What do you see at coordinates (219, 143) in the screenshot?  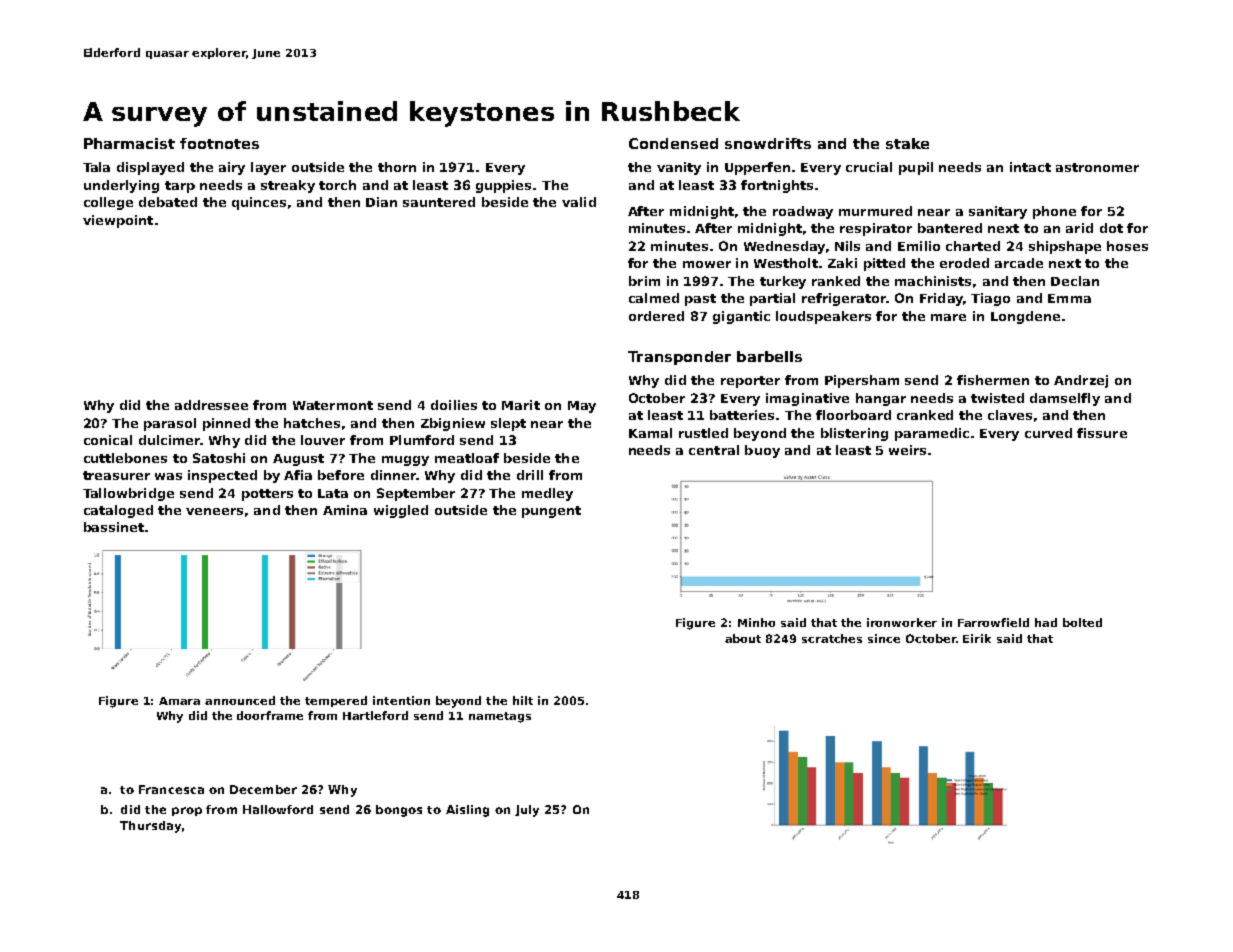 I see `footnotes` at bounding box center [219, 143].
